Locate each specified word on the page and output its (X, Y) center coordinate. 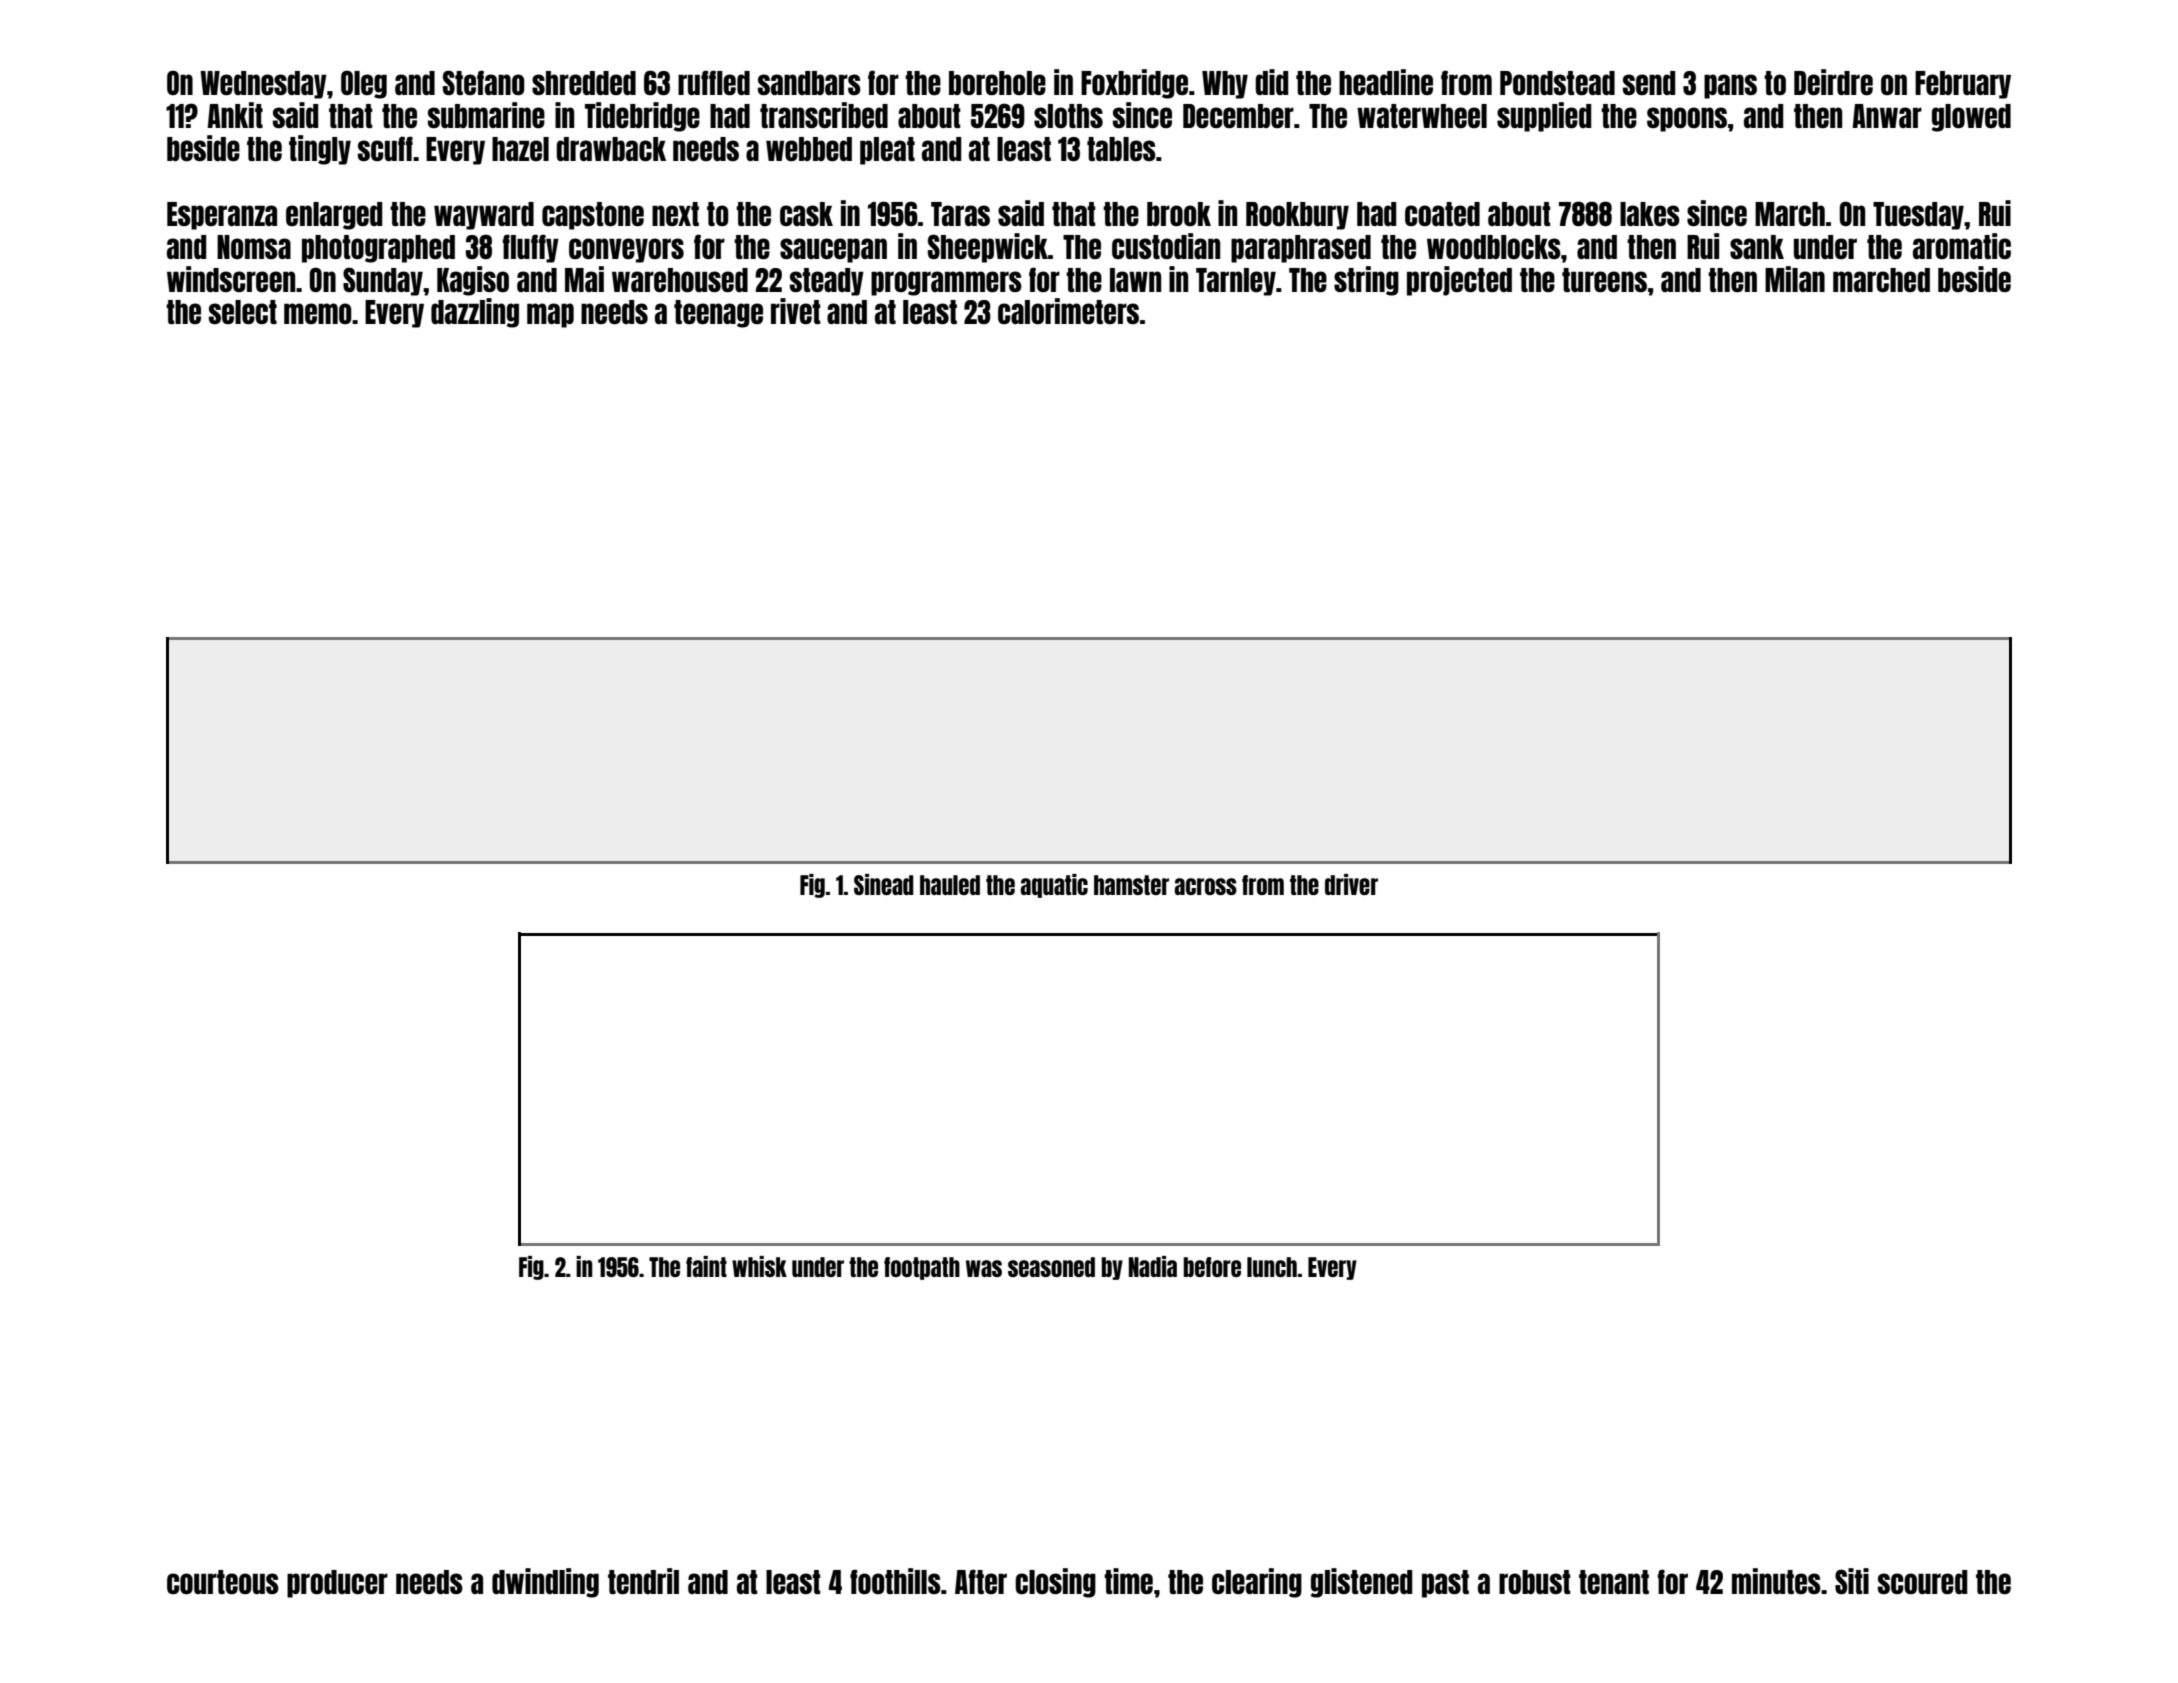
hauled (950, 885)
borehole (997, 83)
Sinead (884, 884)
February (1963, 85)
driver (1351, 884)
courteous (223, 1582)
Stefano (484, 82)
